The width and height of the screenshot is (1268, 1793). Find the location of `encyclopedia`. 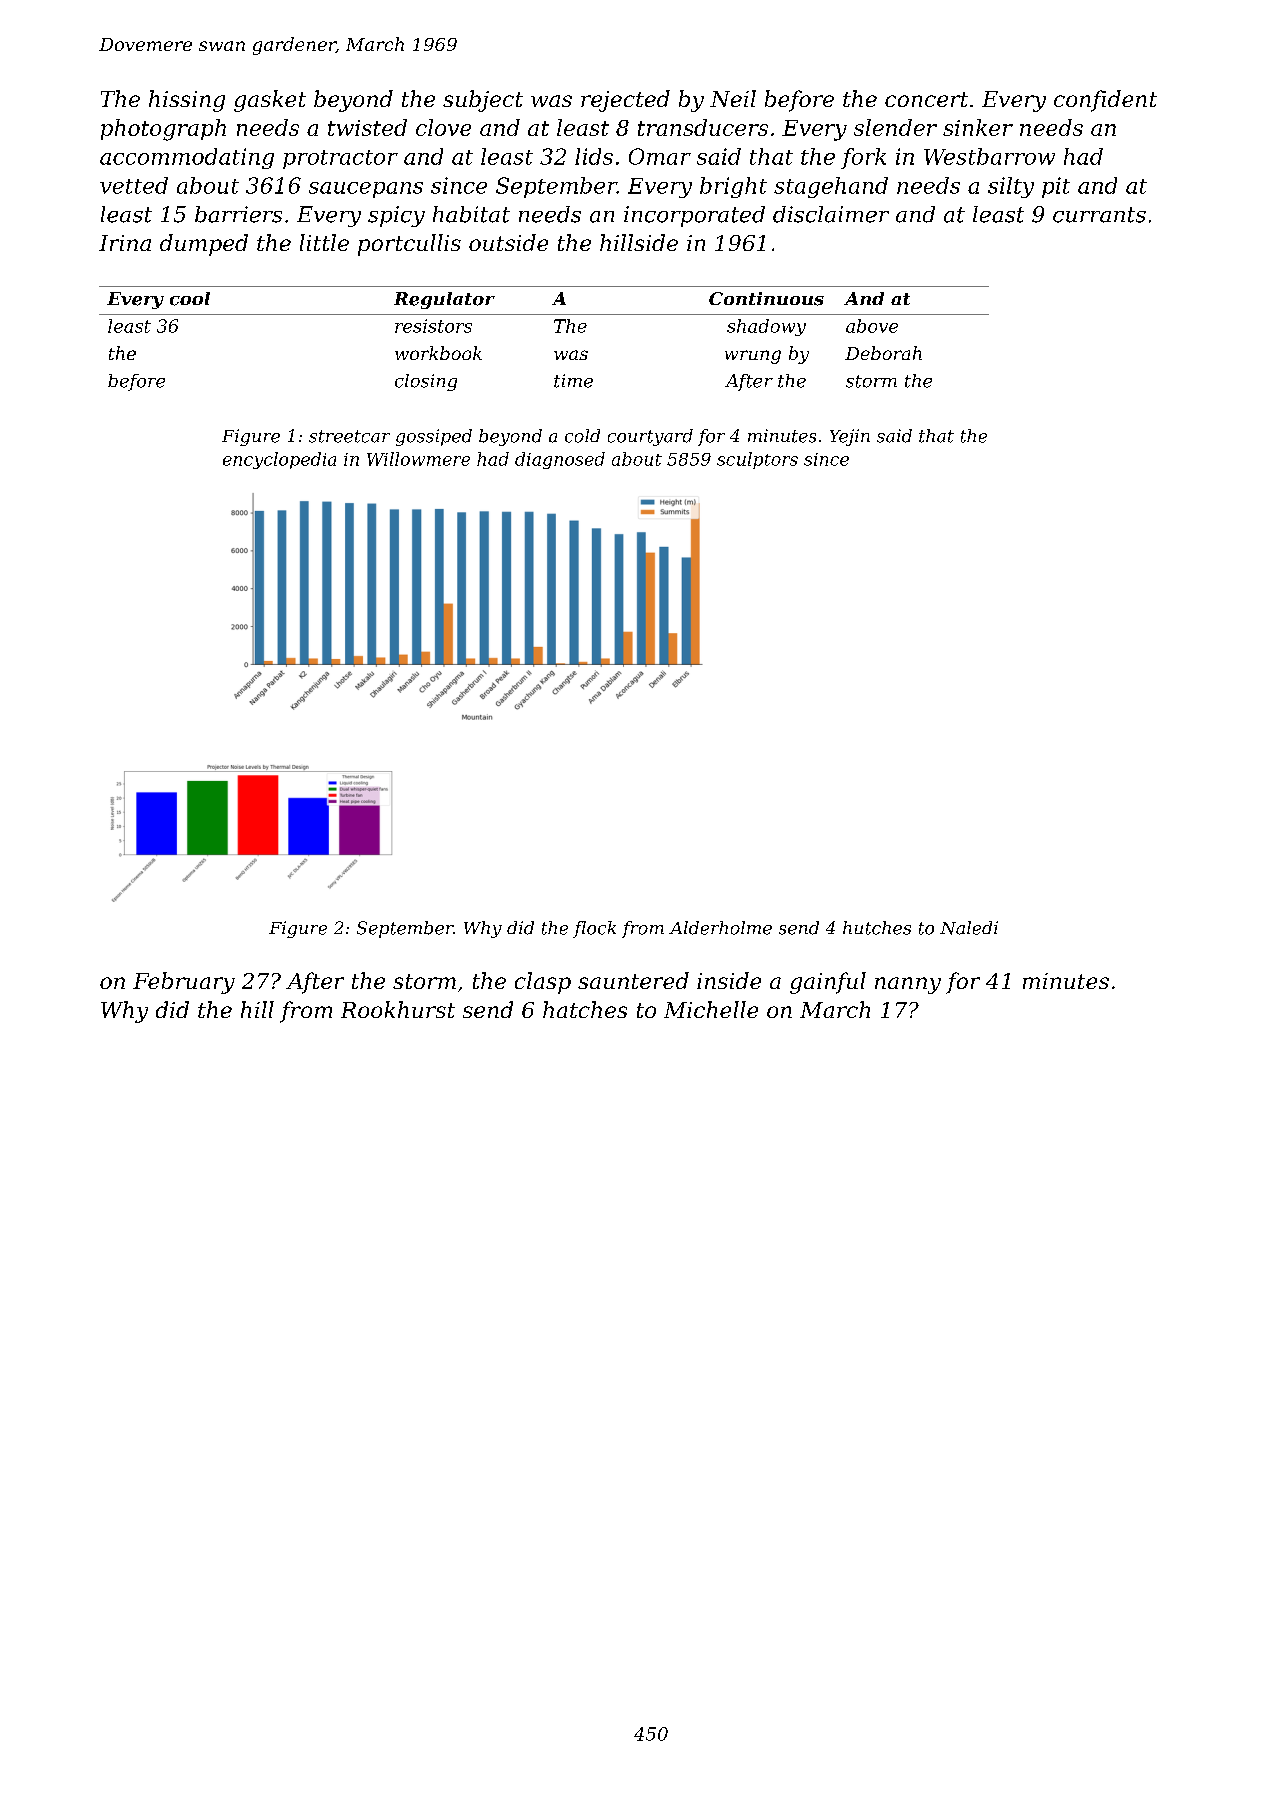

encyclopedia is located at coordinates (279, 460).
